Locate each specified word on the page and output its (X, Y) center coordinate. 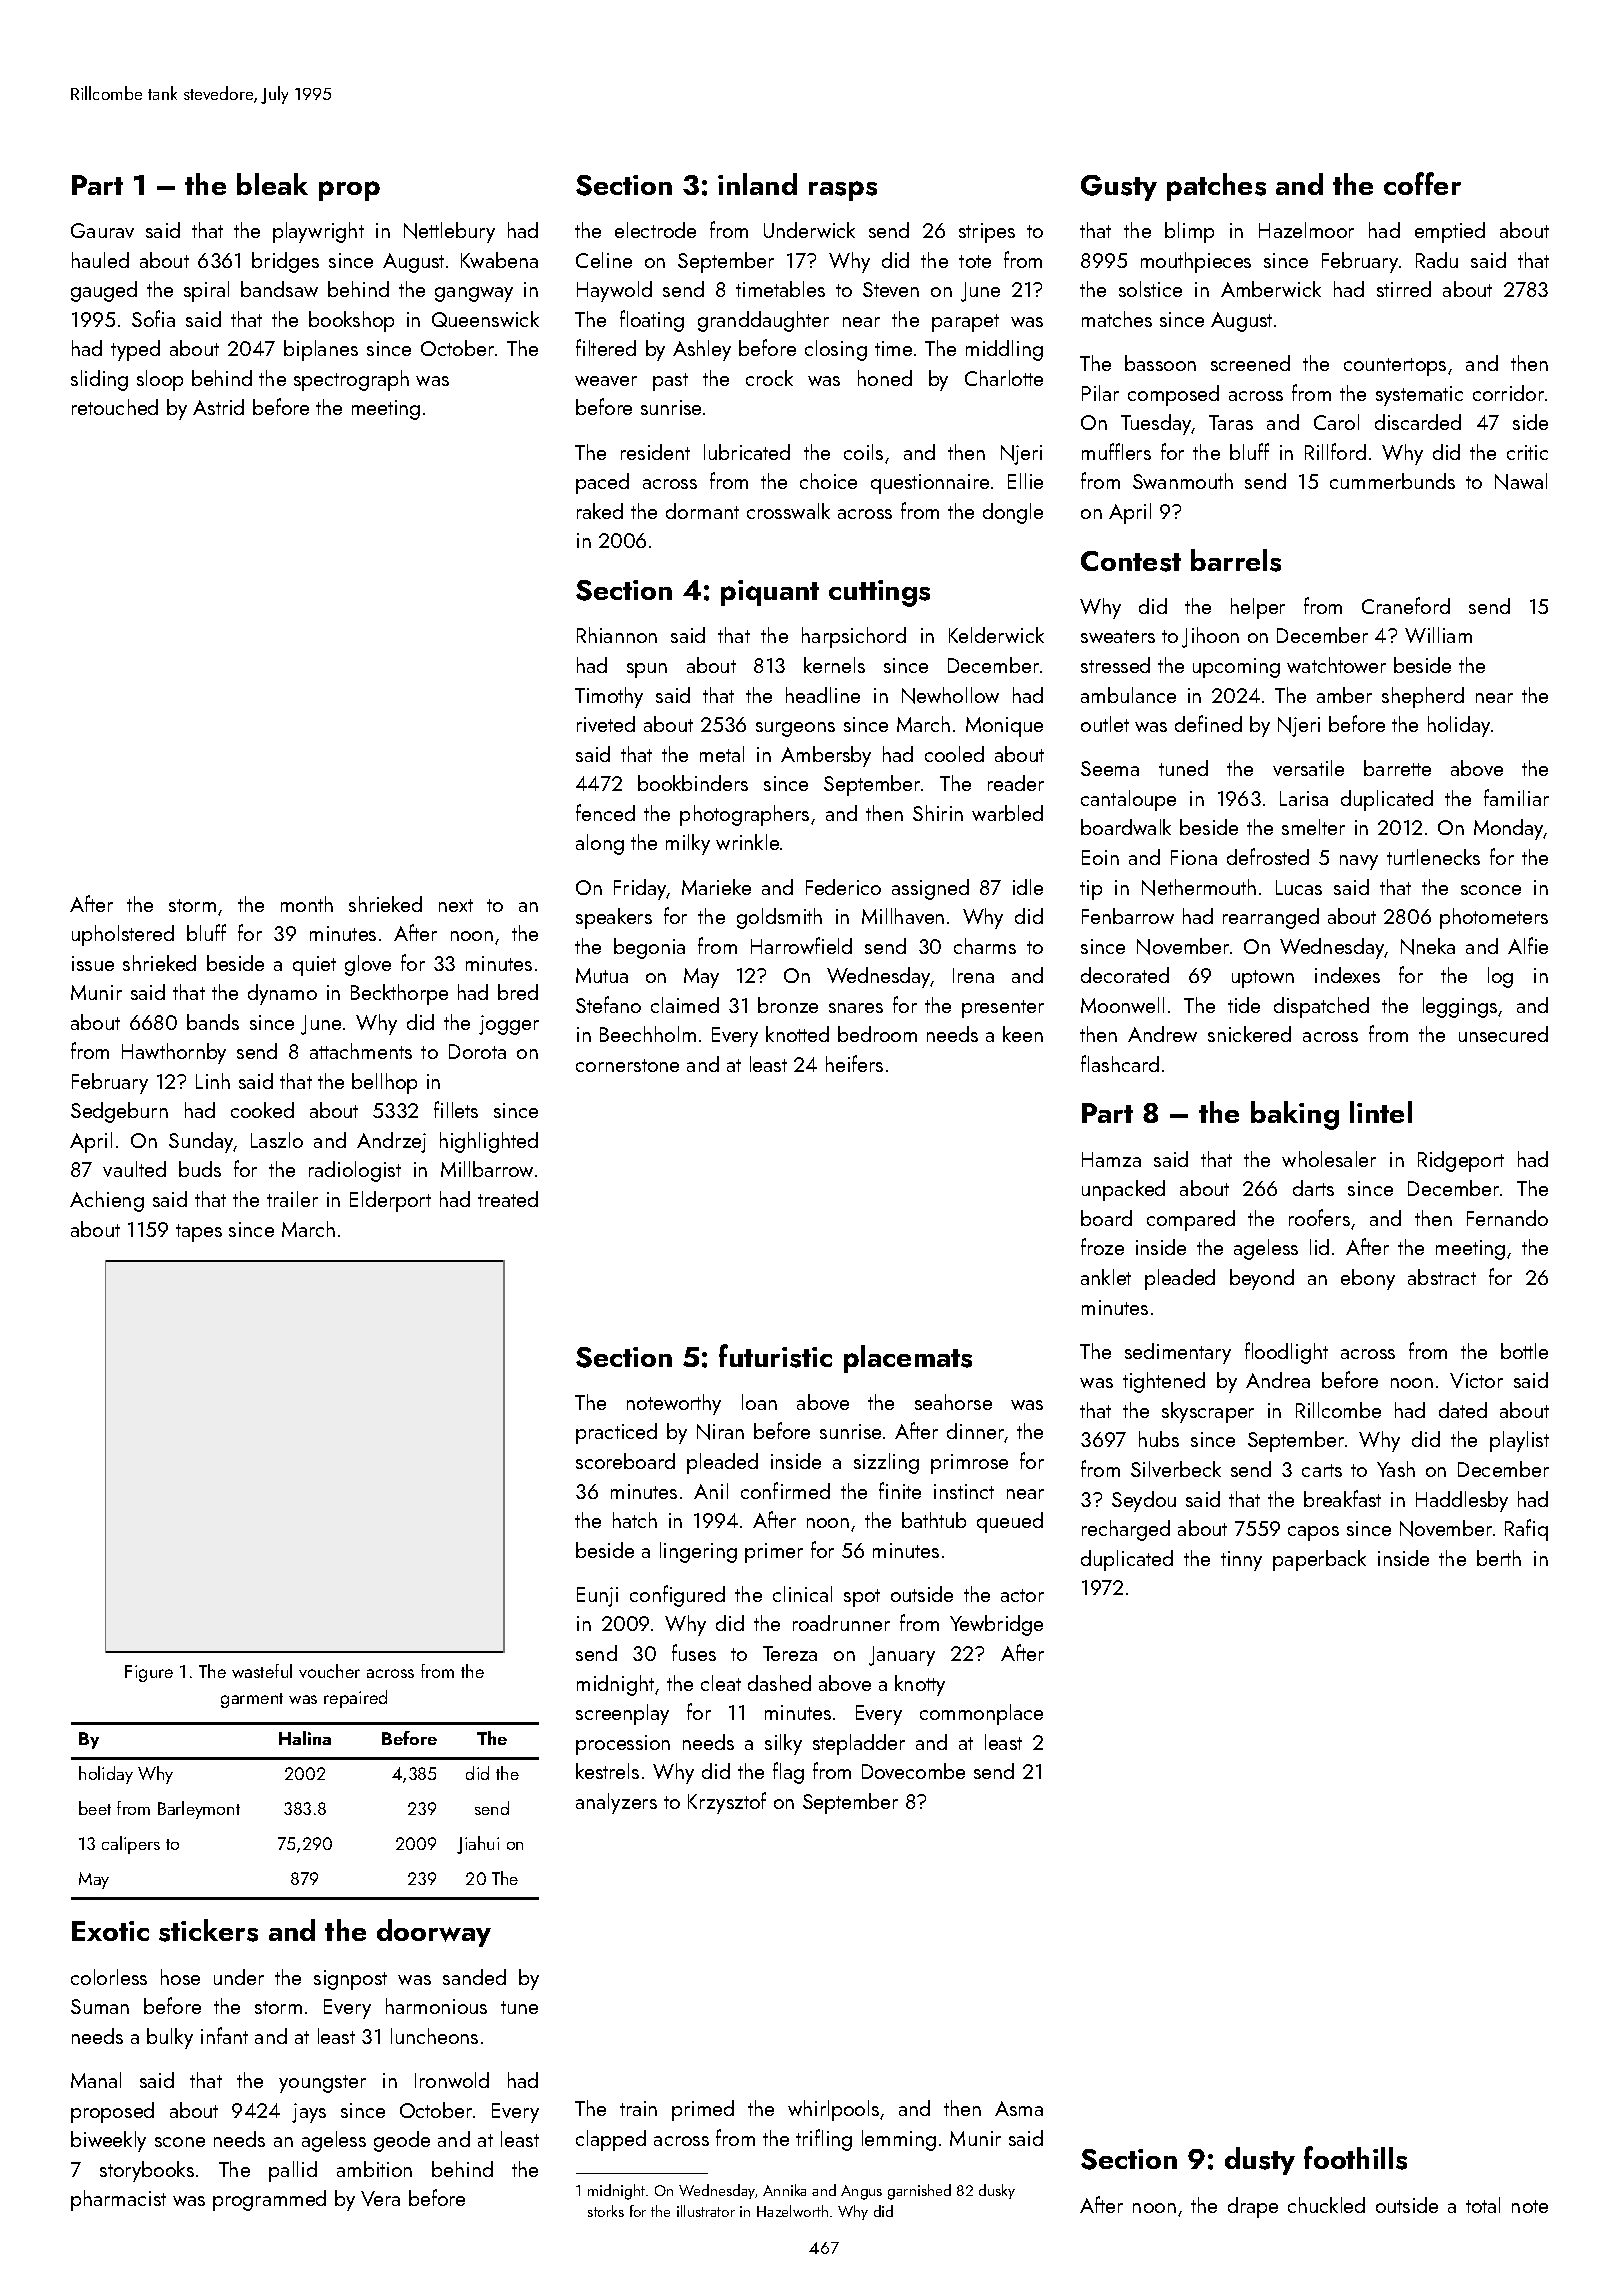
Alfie (1528, 945)
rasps (843, 191)
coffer (1422, 183)
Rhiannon (617, 635)
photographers (744, 815)
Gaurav (102, 230)
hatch (635, 1520)
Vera (380, 2198)
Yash (1396, 1469)
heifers (854, 1063)
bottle (1524, 1351)
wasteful (262, 1671)
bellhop (384, 1083)
